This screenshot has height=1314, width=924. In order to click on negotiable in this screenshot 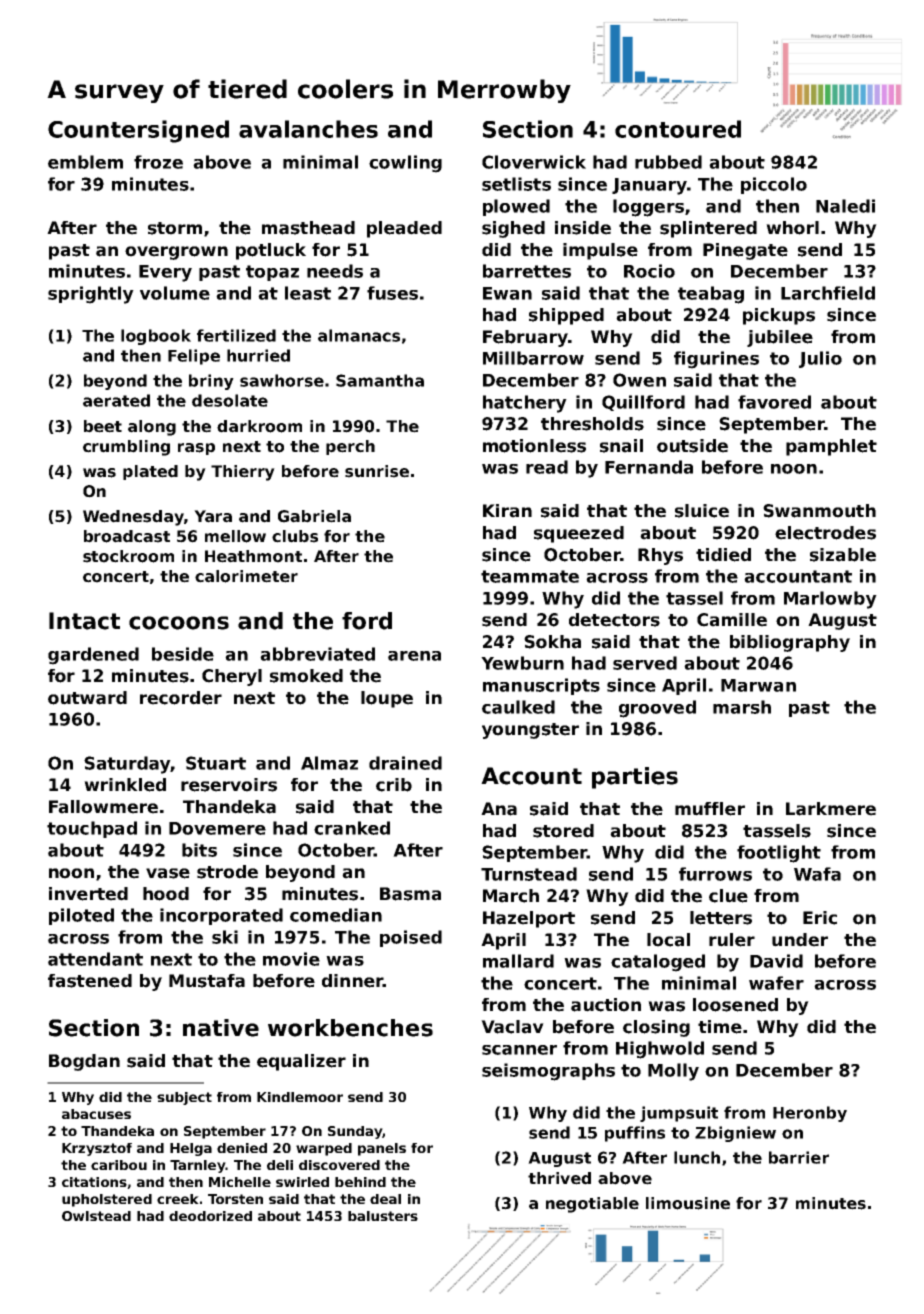, I will do `click(592, 1205)`.
